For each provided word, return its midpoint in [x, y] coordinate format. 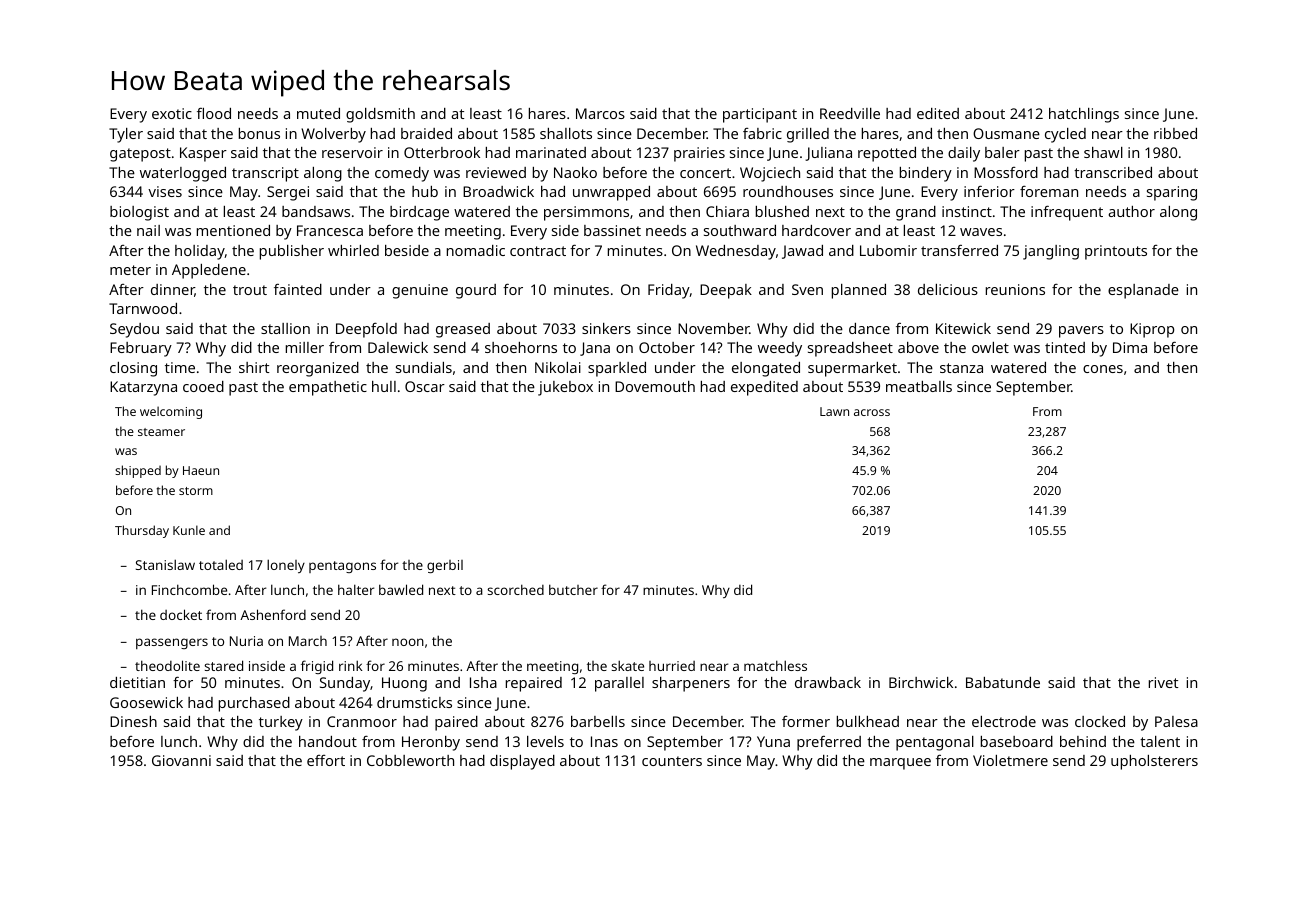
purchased [254, 704]
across [872, 412]
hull [384, 386]
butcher [573, 589]
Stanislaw [165, 564]
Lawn [834, 411]
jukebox [565, 388]
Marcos [600, 113]
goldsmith [380, 115]
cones [1103, 369]
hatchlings [1084, 115]
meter [130, 270]
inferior [989, 191]
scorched [515, 589]
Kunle [189, 530]
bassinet [612, 230]
